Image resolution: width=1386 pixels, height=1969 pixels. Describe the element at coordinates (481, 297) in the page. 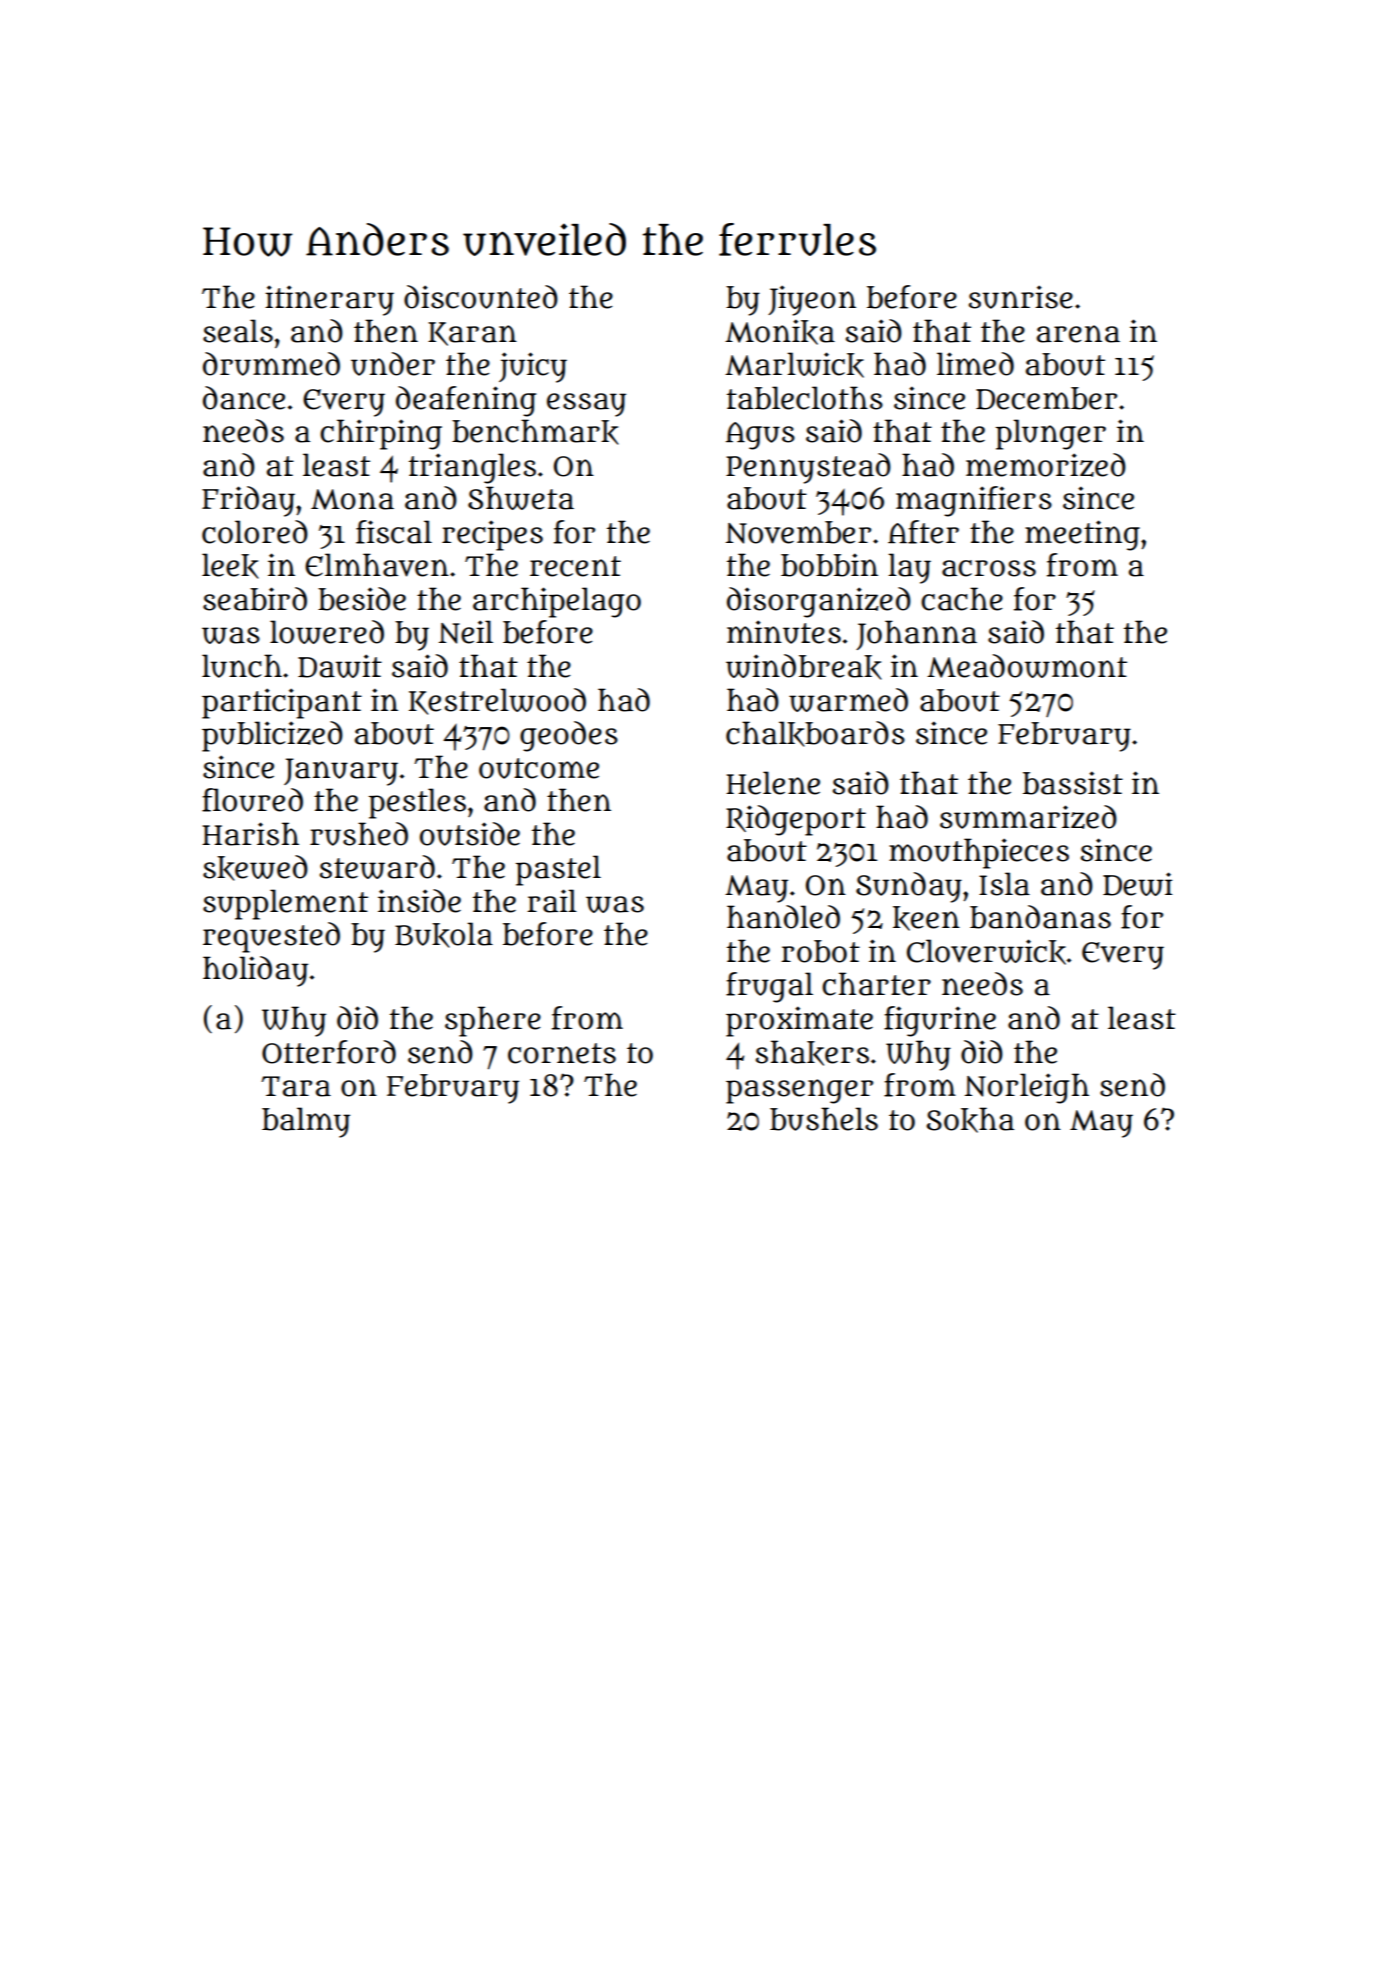

I see `discounted` at that location.
